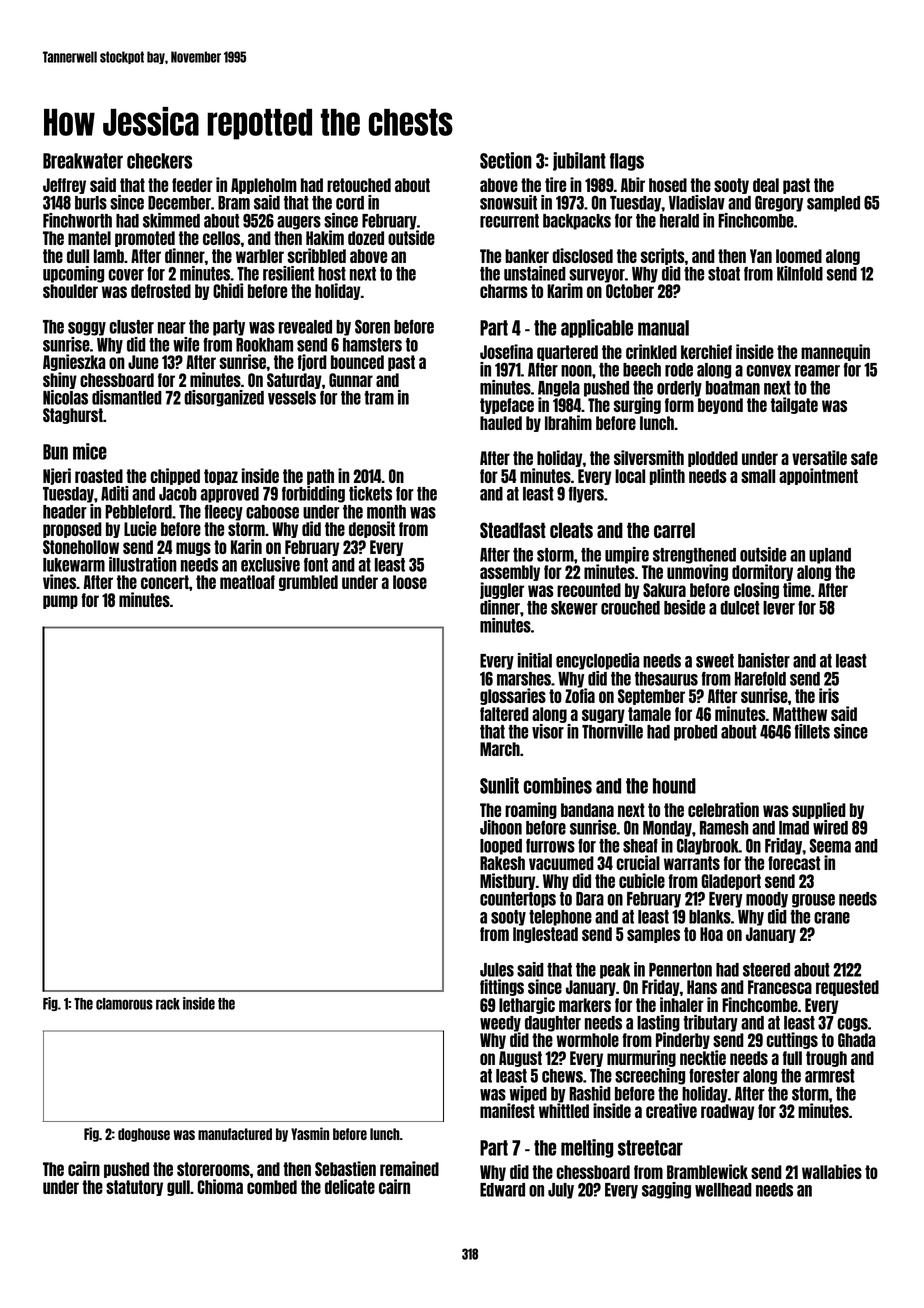  I want to click on Section, so click(506, 160).
